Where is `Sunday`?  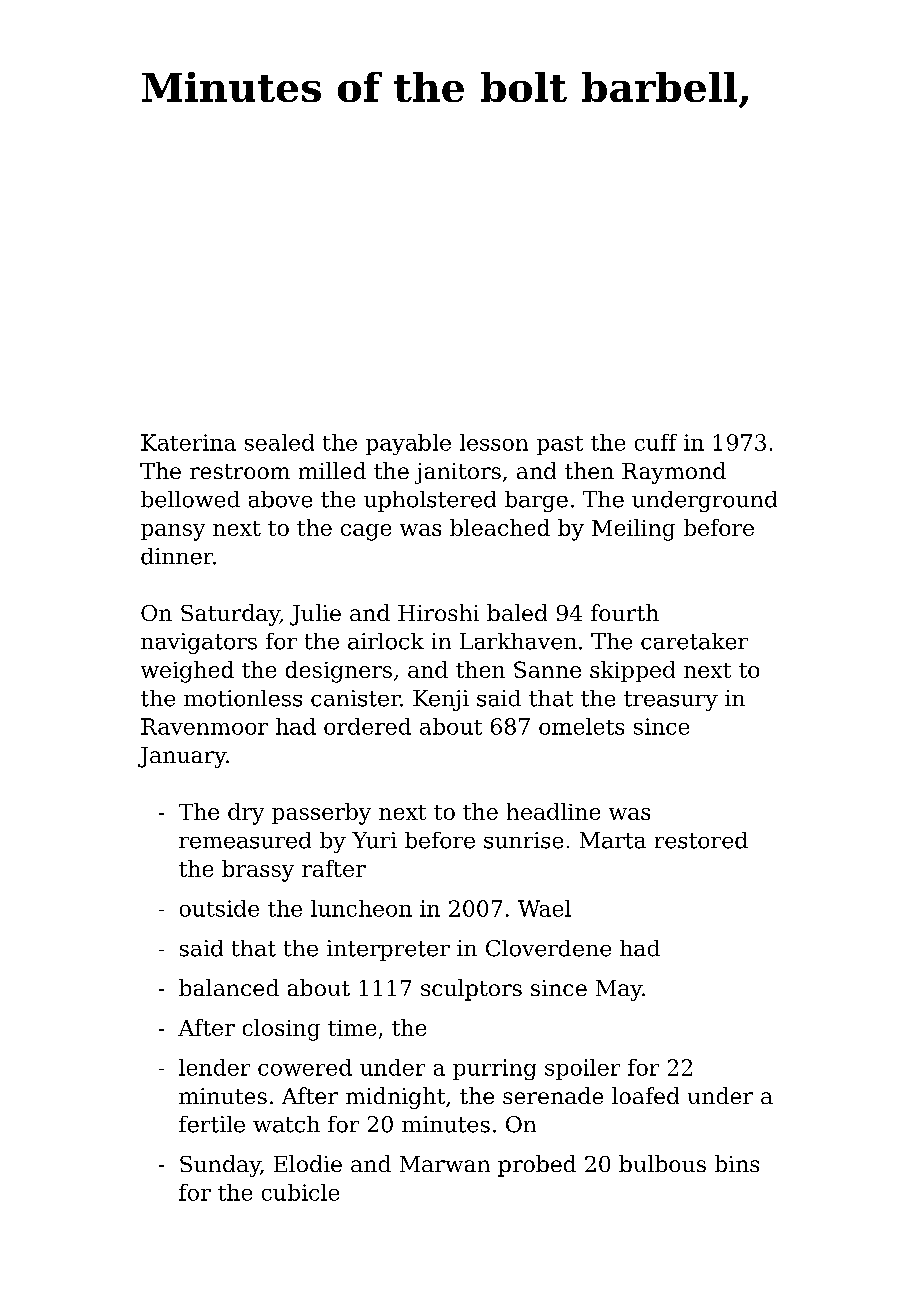 Sunday is located at coordinates (220, 1166).
